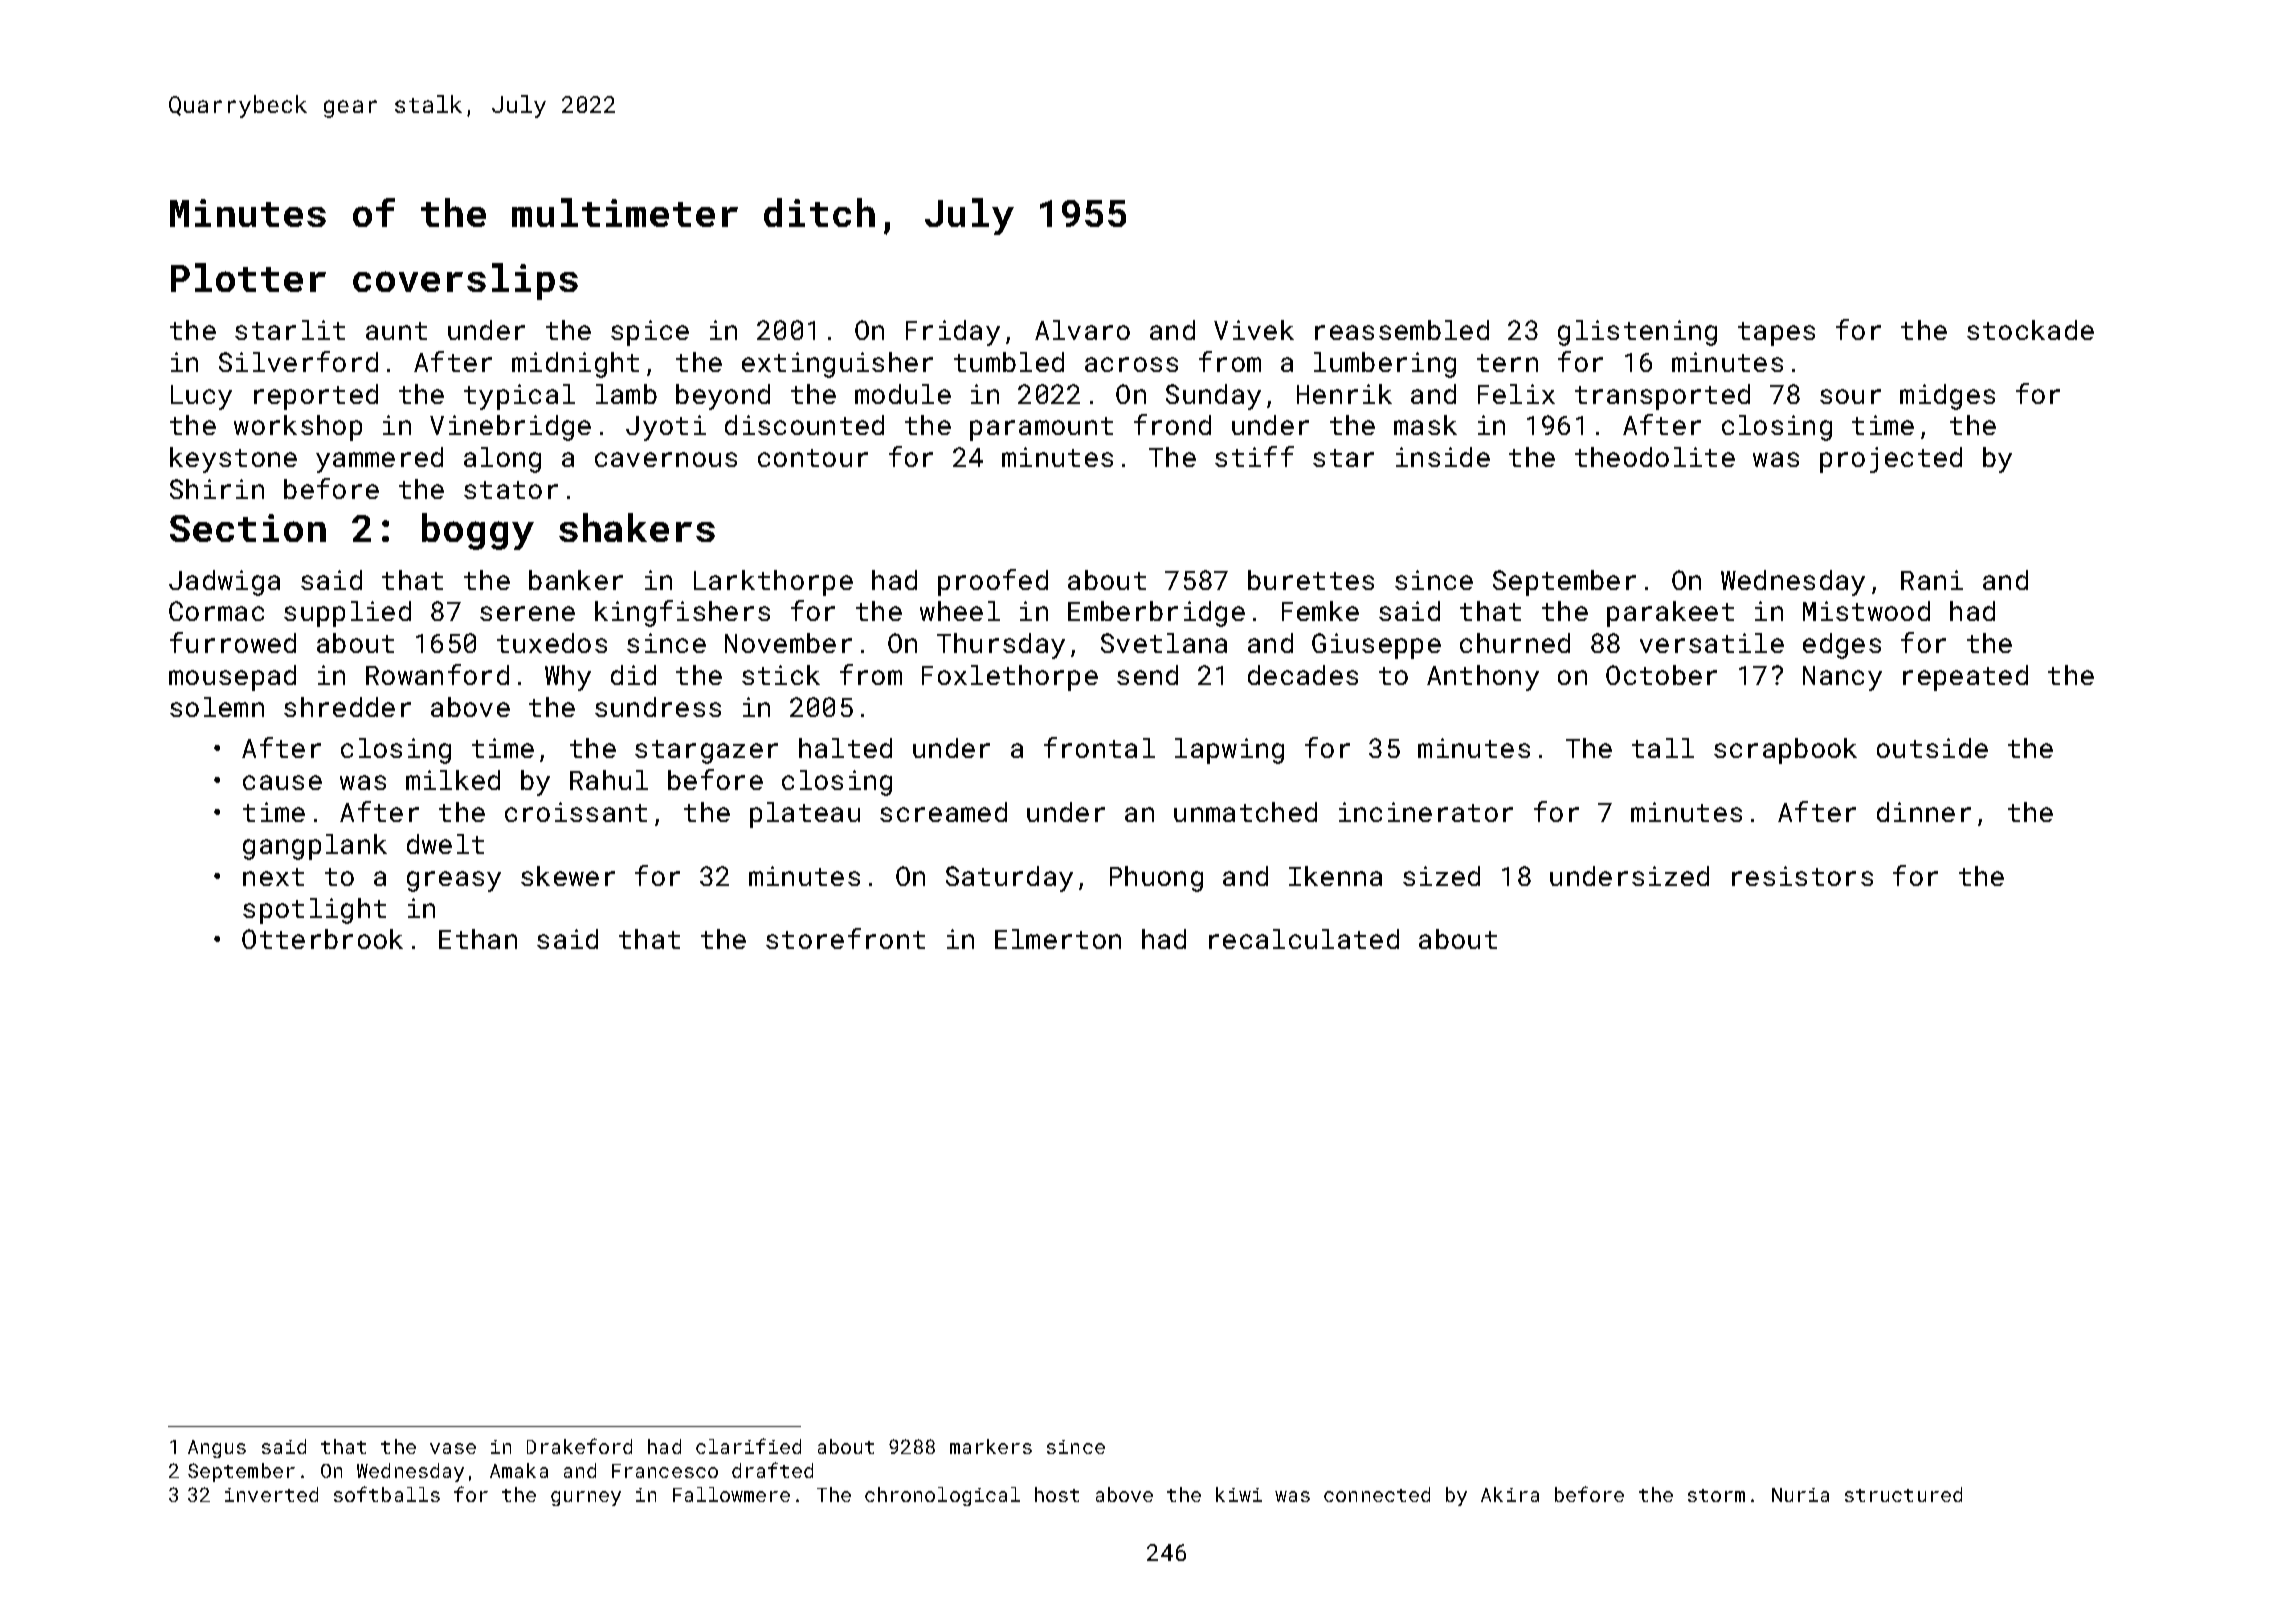 This document has height=1620, width=2292. What do you see at coordinates (1924, 812) in the document?
I see `dinner` at bounding box center [1924, 812].
